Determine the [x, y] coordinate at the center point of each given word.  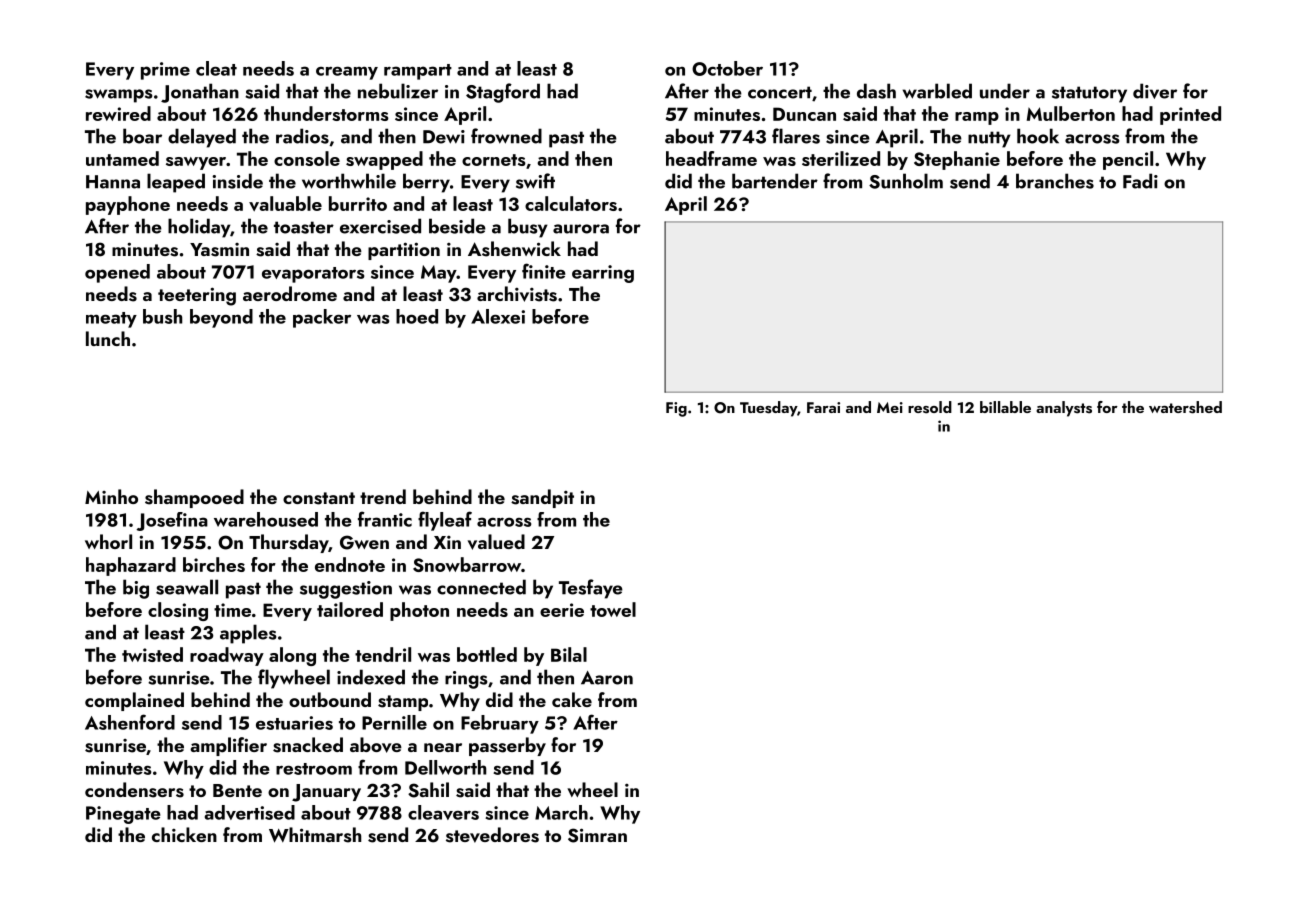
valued [496, 542]
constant [319, 498]
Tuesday [768, 409]
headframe [711, 158]
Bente [237, 790]
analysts [1064, 409]
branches [1055, 181]
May [439, 274]
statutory [1089, 94]
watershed [1185, 407]
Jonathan [200, 93]
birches [214, 564]
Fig [676, 409]
